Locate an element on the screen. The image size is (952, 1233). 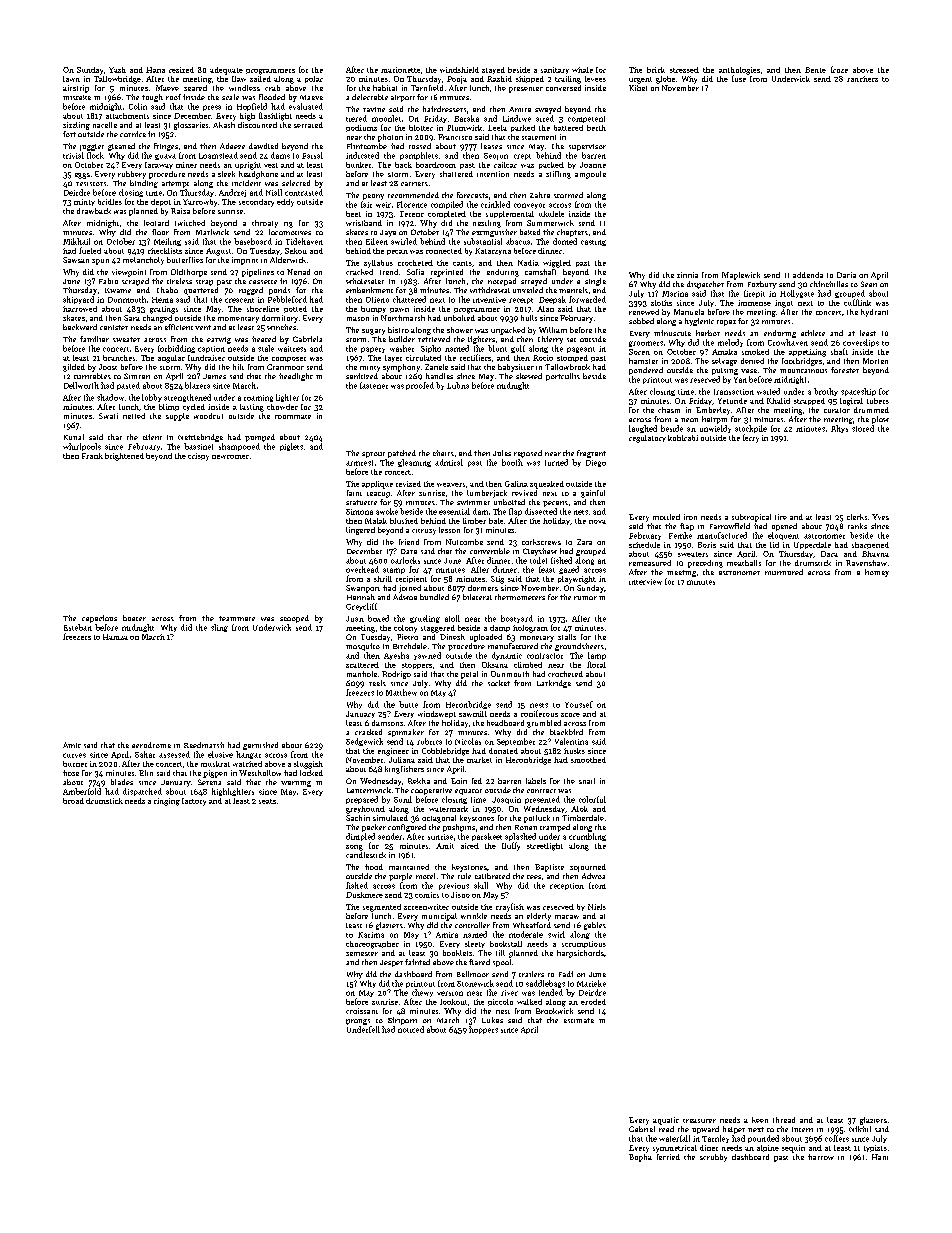
Bopha is located at coordinates (640, 1158).
